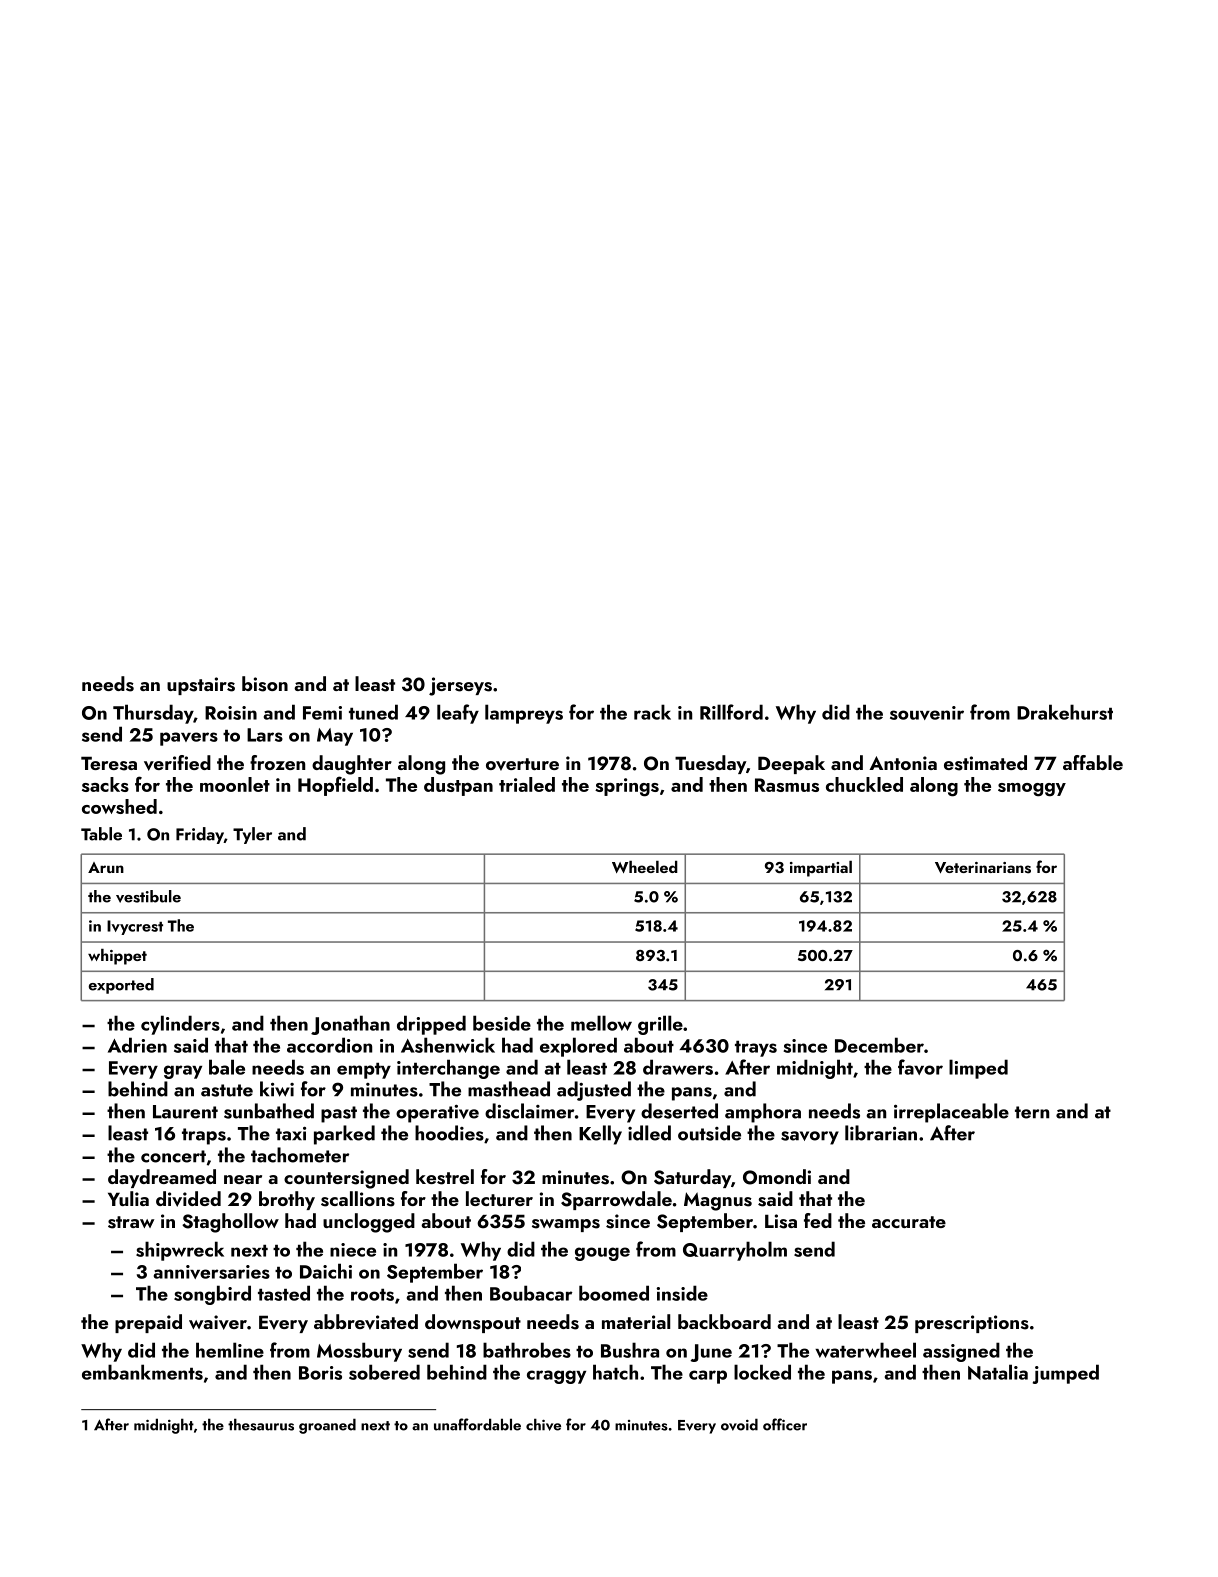 This image has width=1218, height=1577. I want to click on Drakehurst, so click(1065, 712).
